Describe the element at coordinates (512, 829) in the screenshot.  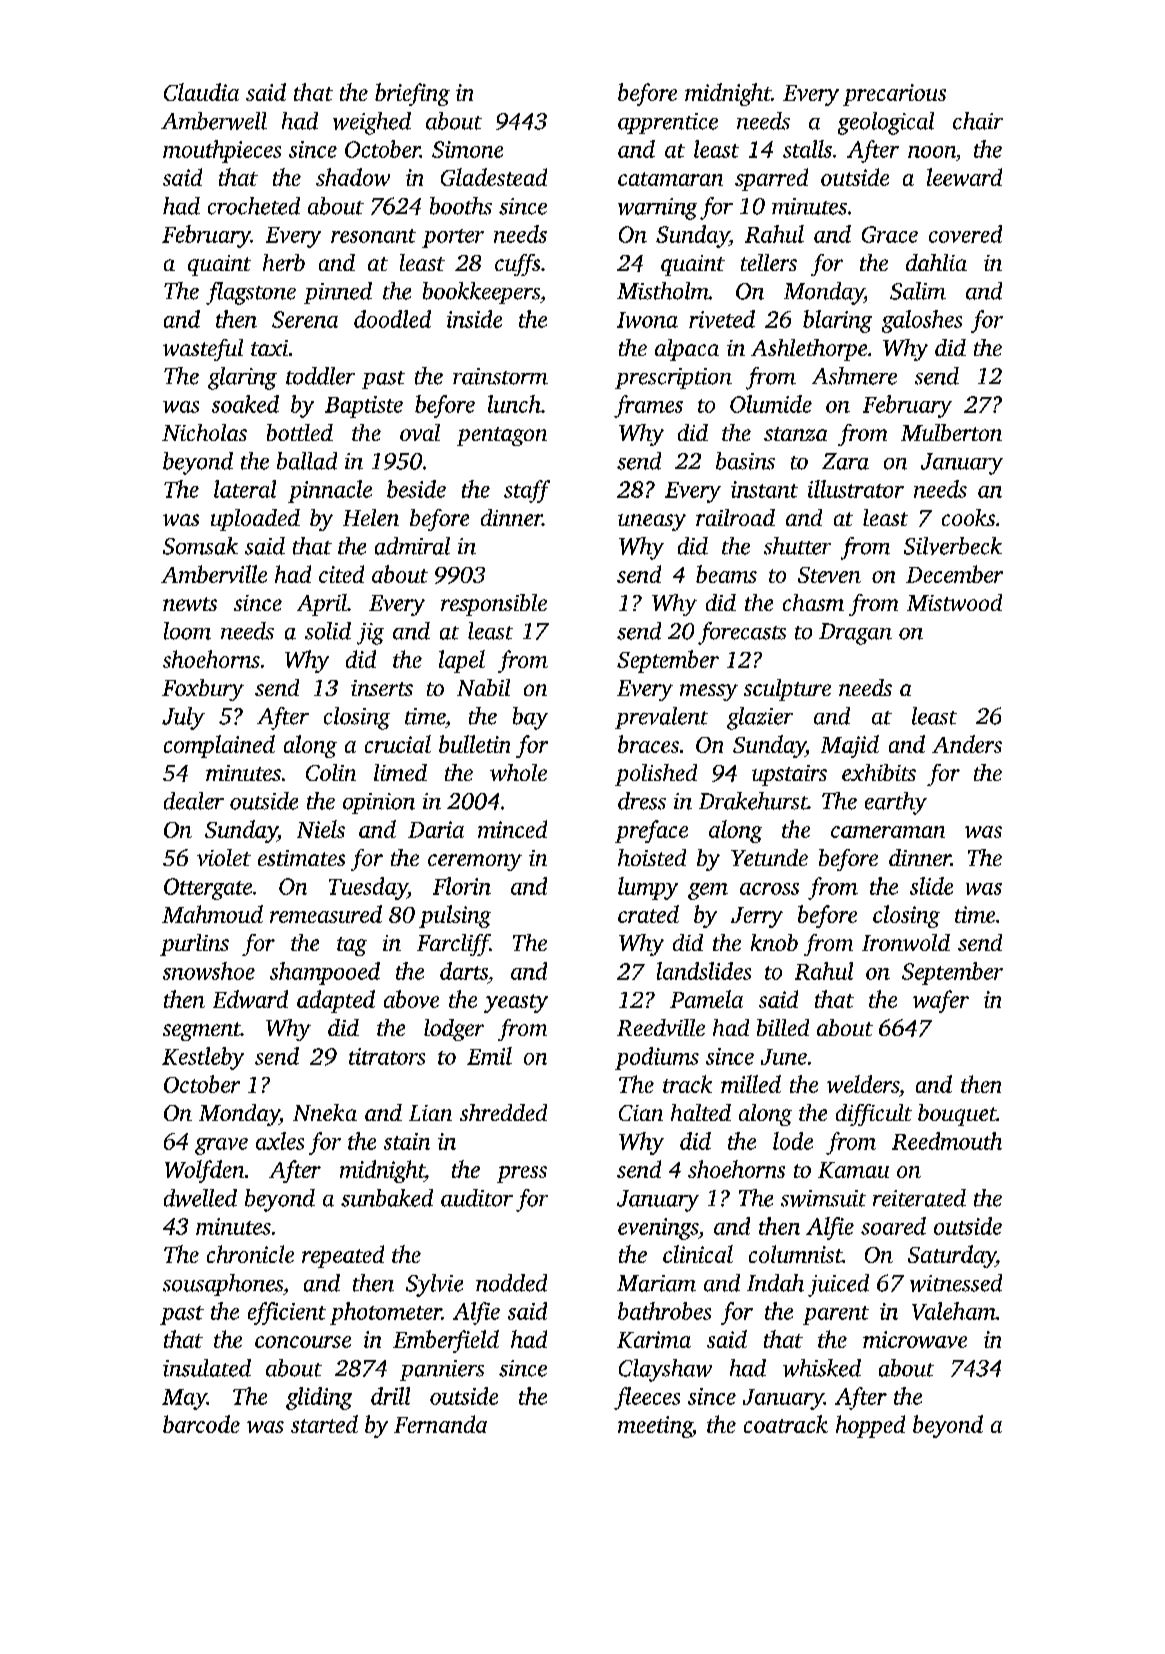
I see `minced` at that location.
